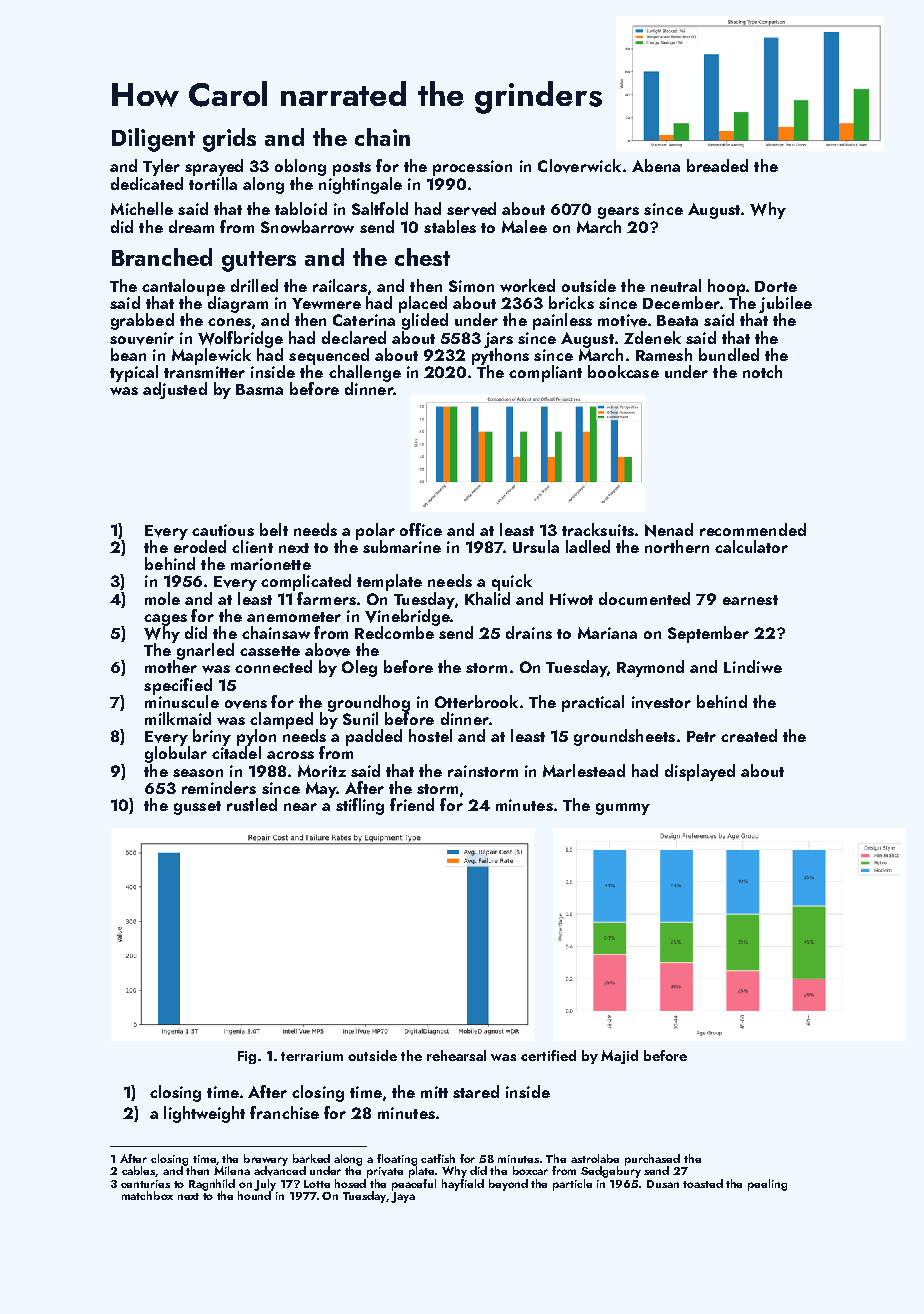  Describe the element at coordinates (176, 754) in the screenshot. I see `globular` at that location.
